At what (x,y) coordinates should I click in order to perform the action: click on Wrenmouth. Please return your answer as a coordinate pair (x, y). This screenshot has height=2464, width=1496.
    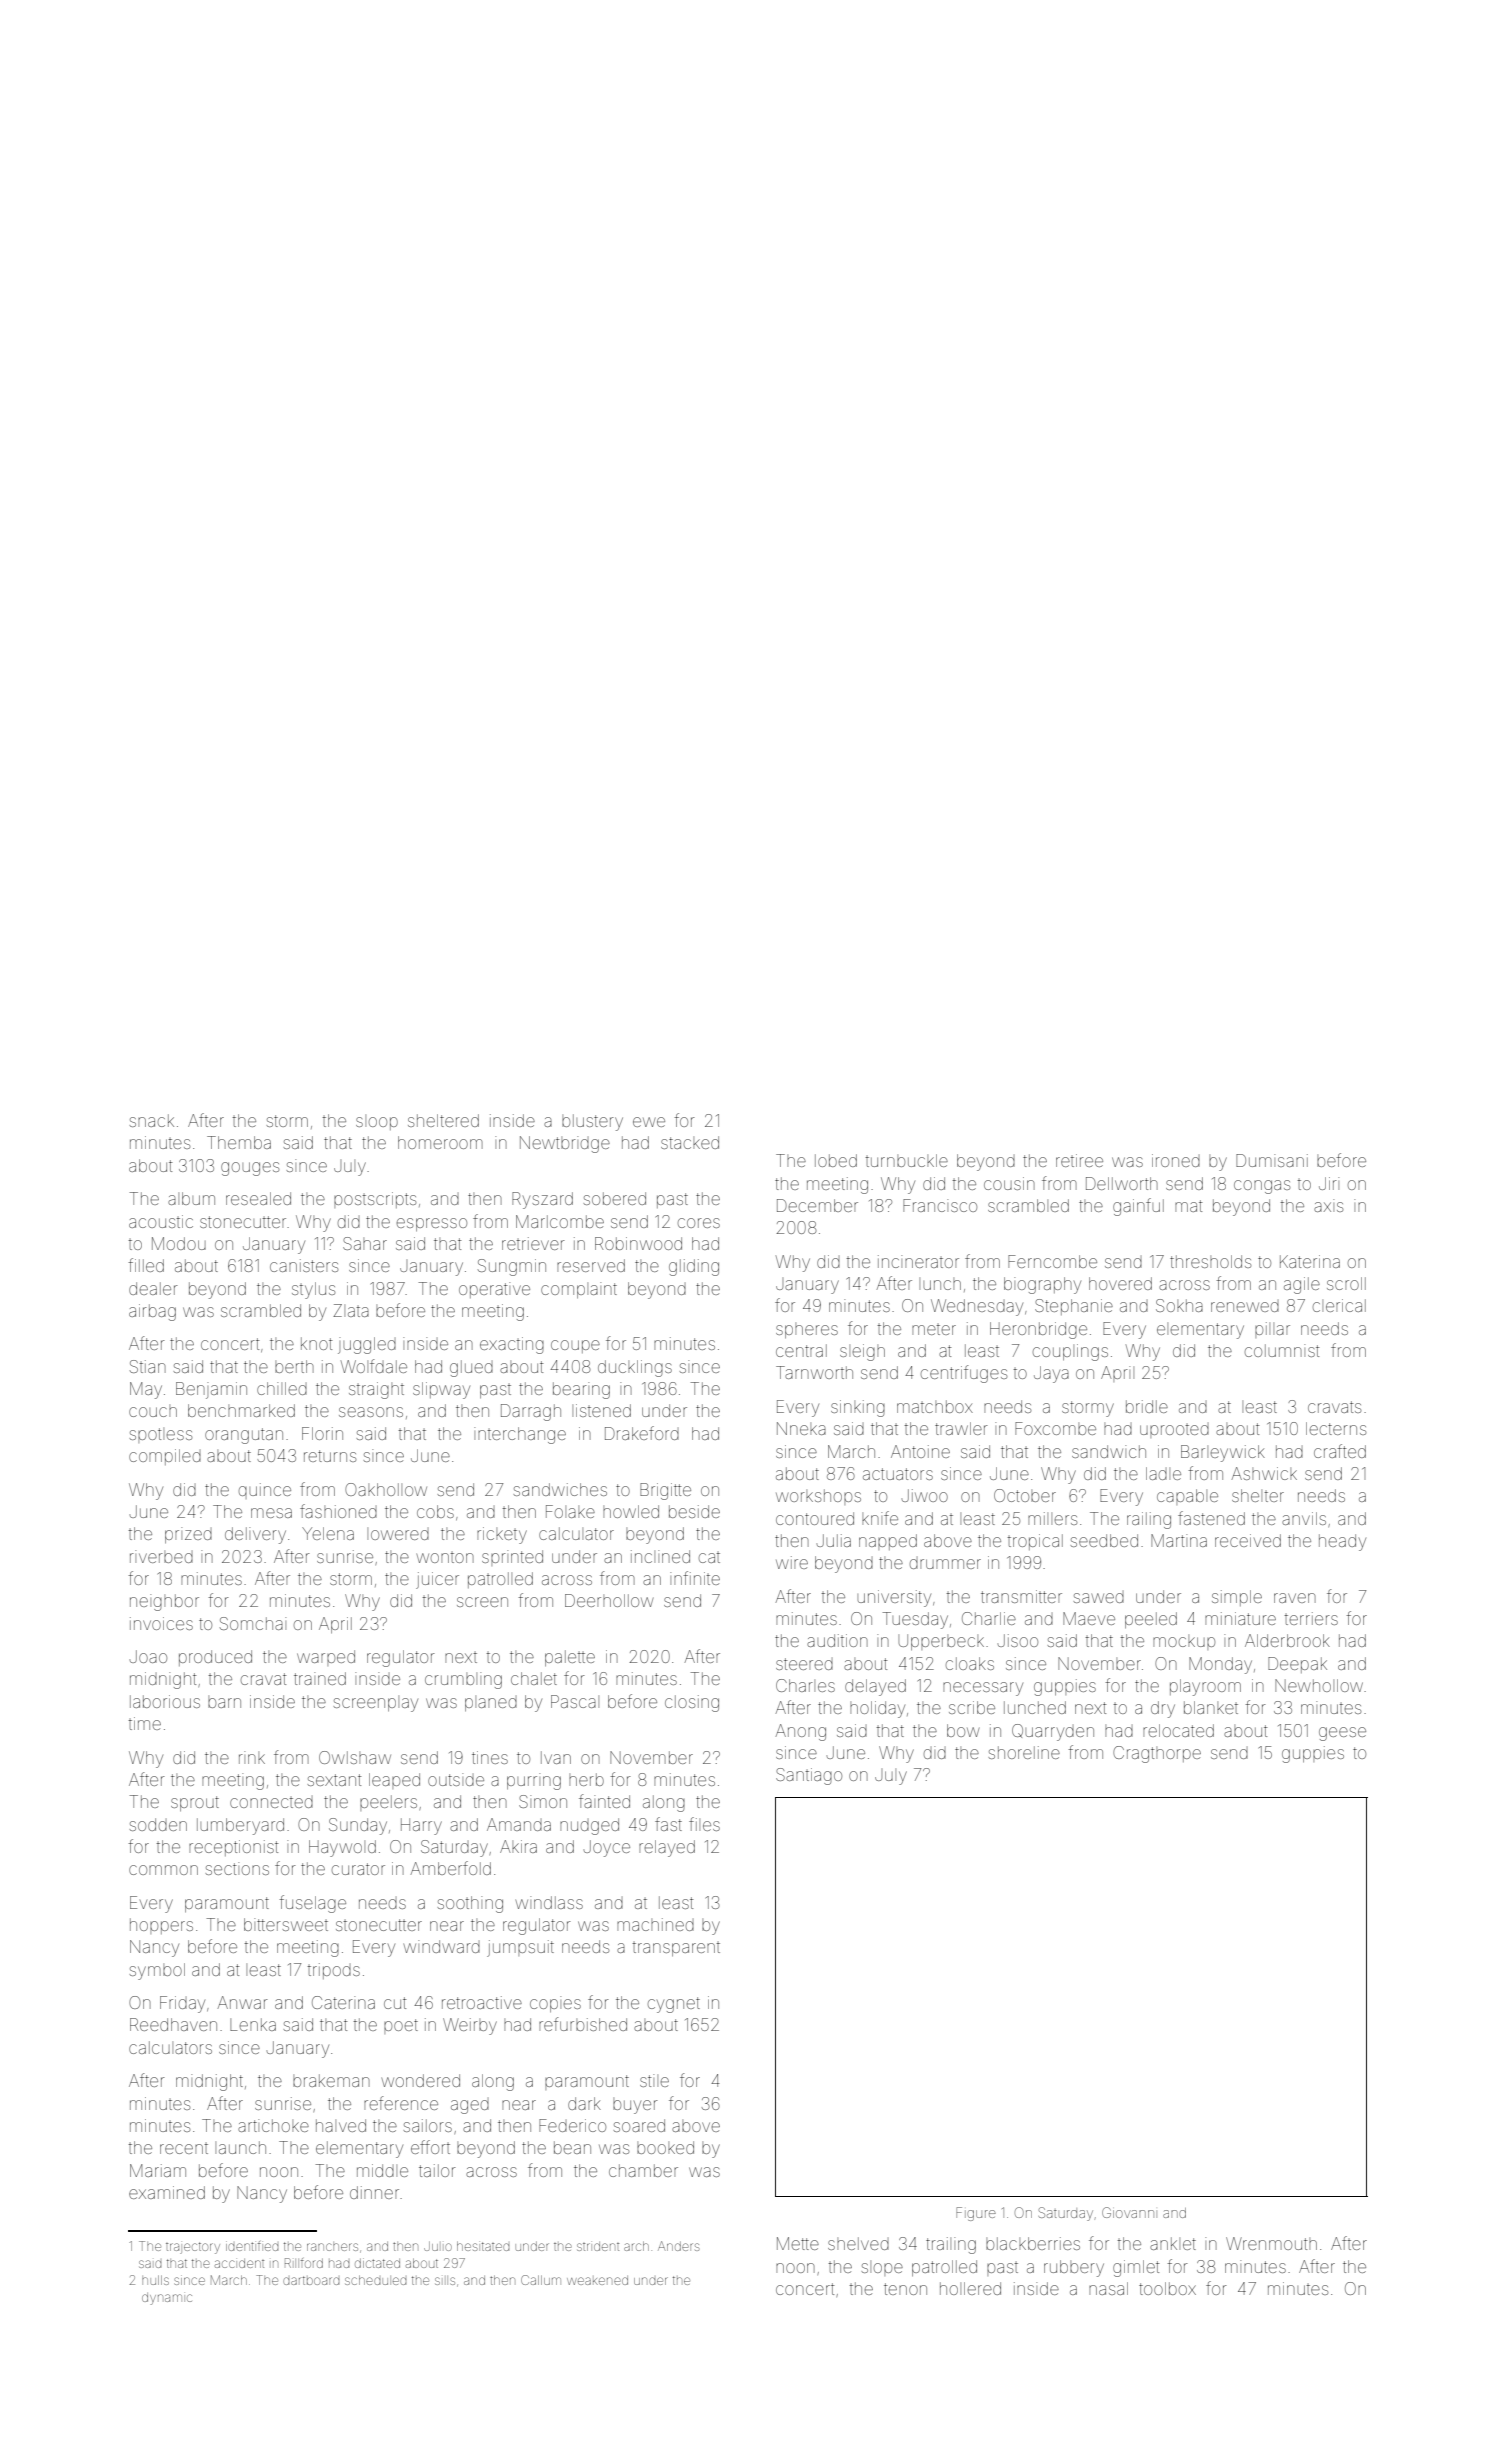
    Looking at the image, I should click on (1271, 2243).
